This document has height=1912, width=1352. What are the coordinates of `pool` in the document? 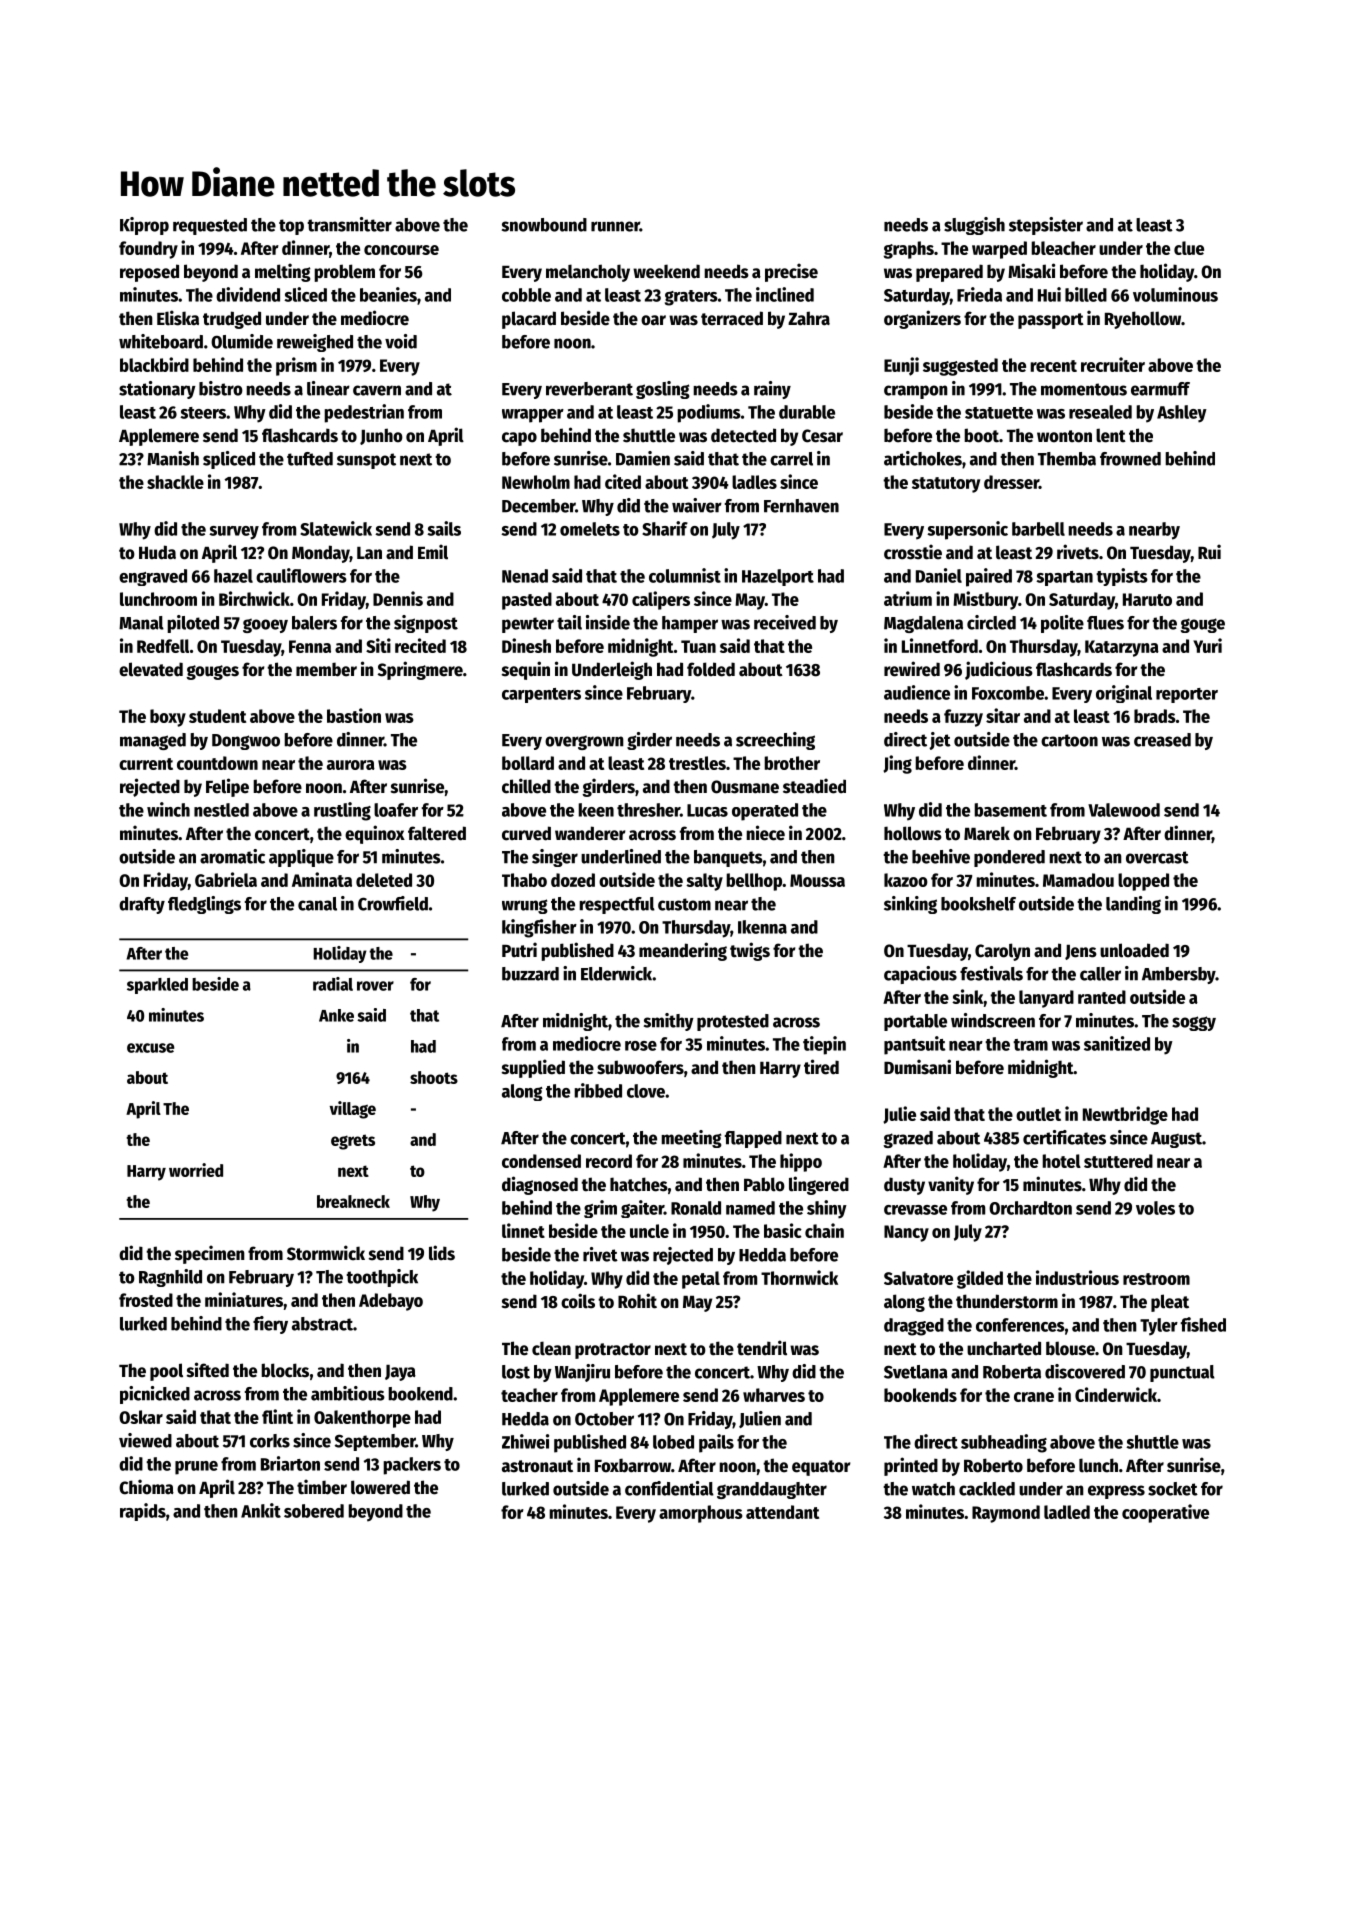 It's located at (166, 1372).
